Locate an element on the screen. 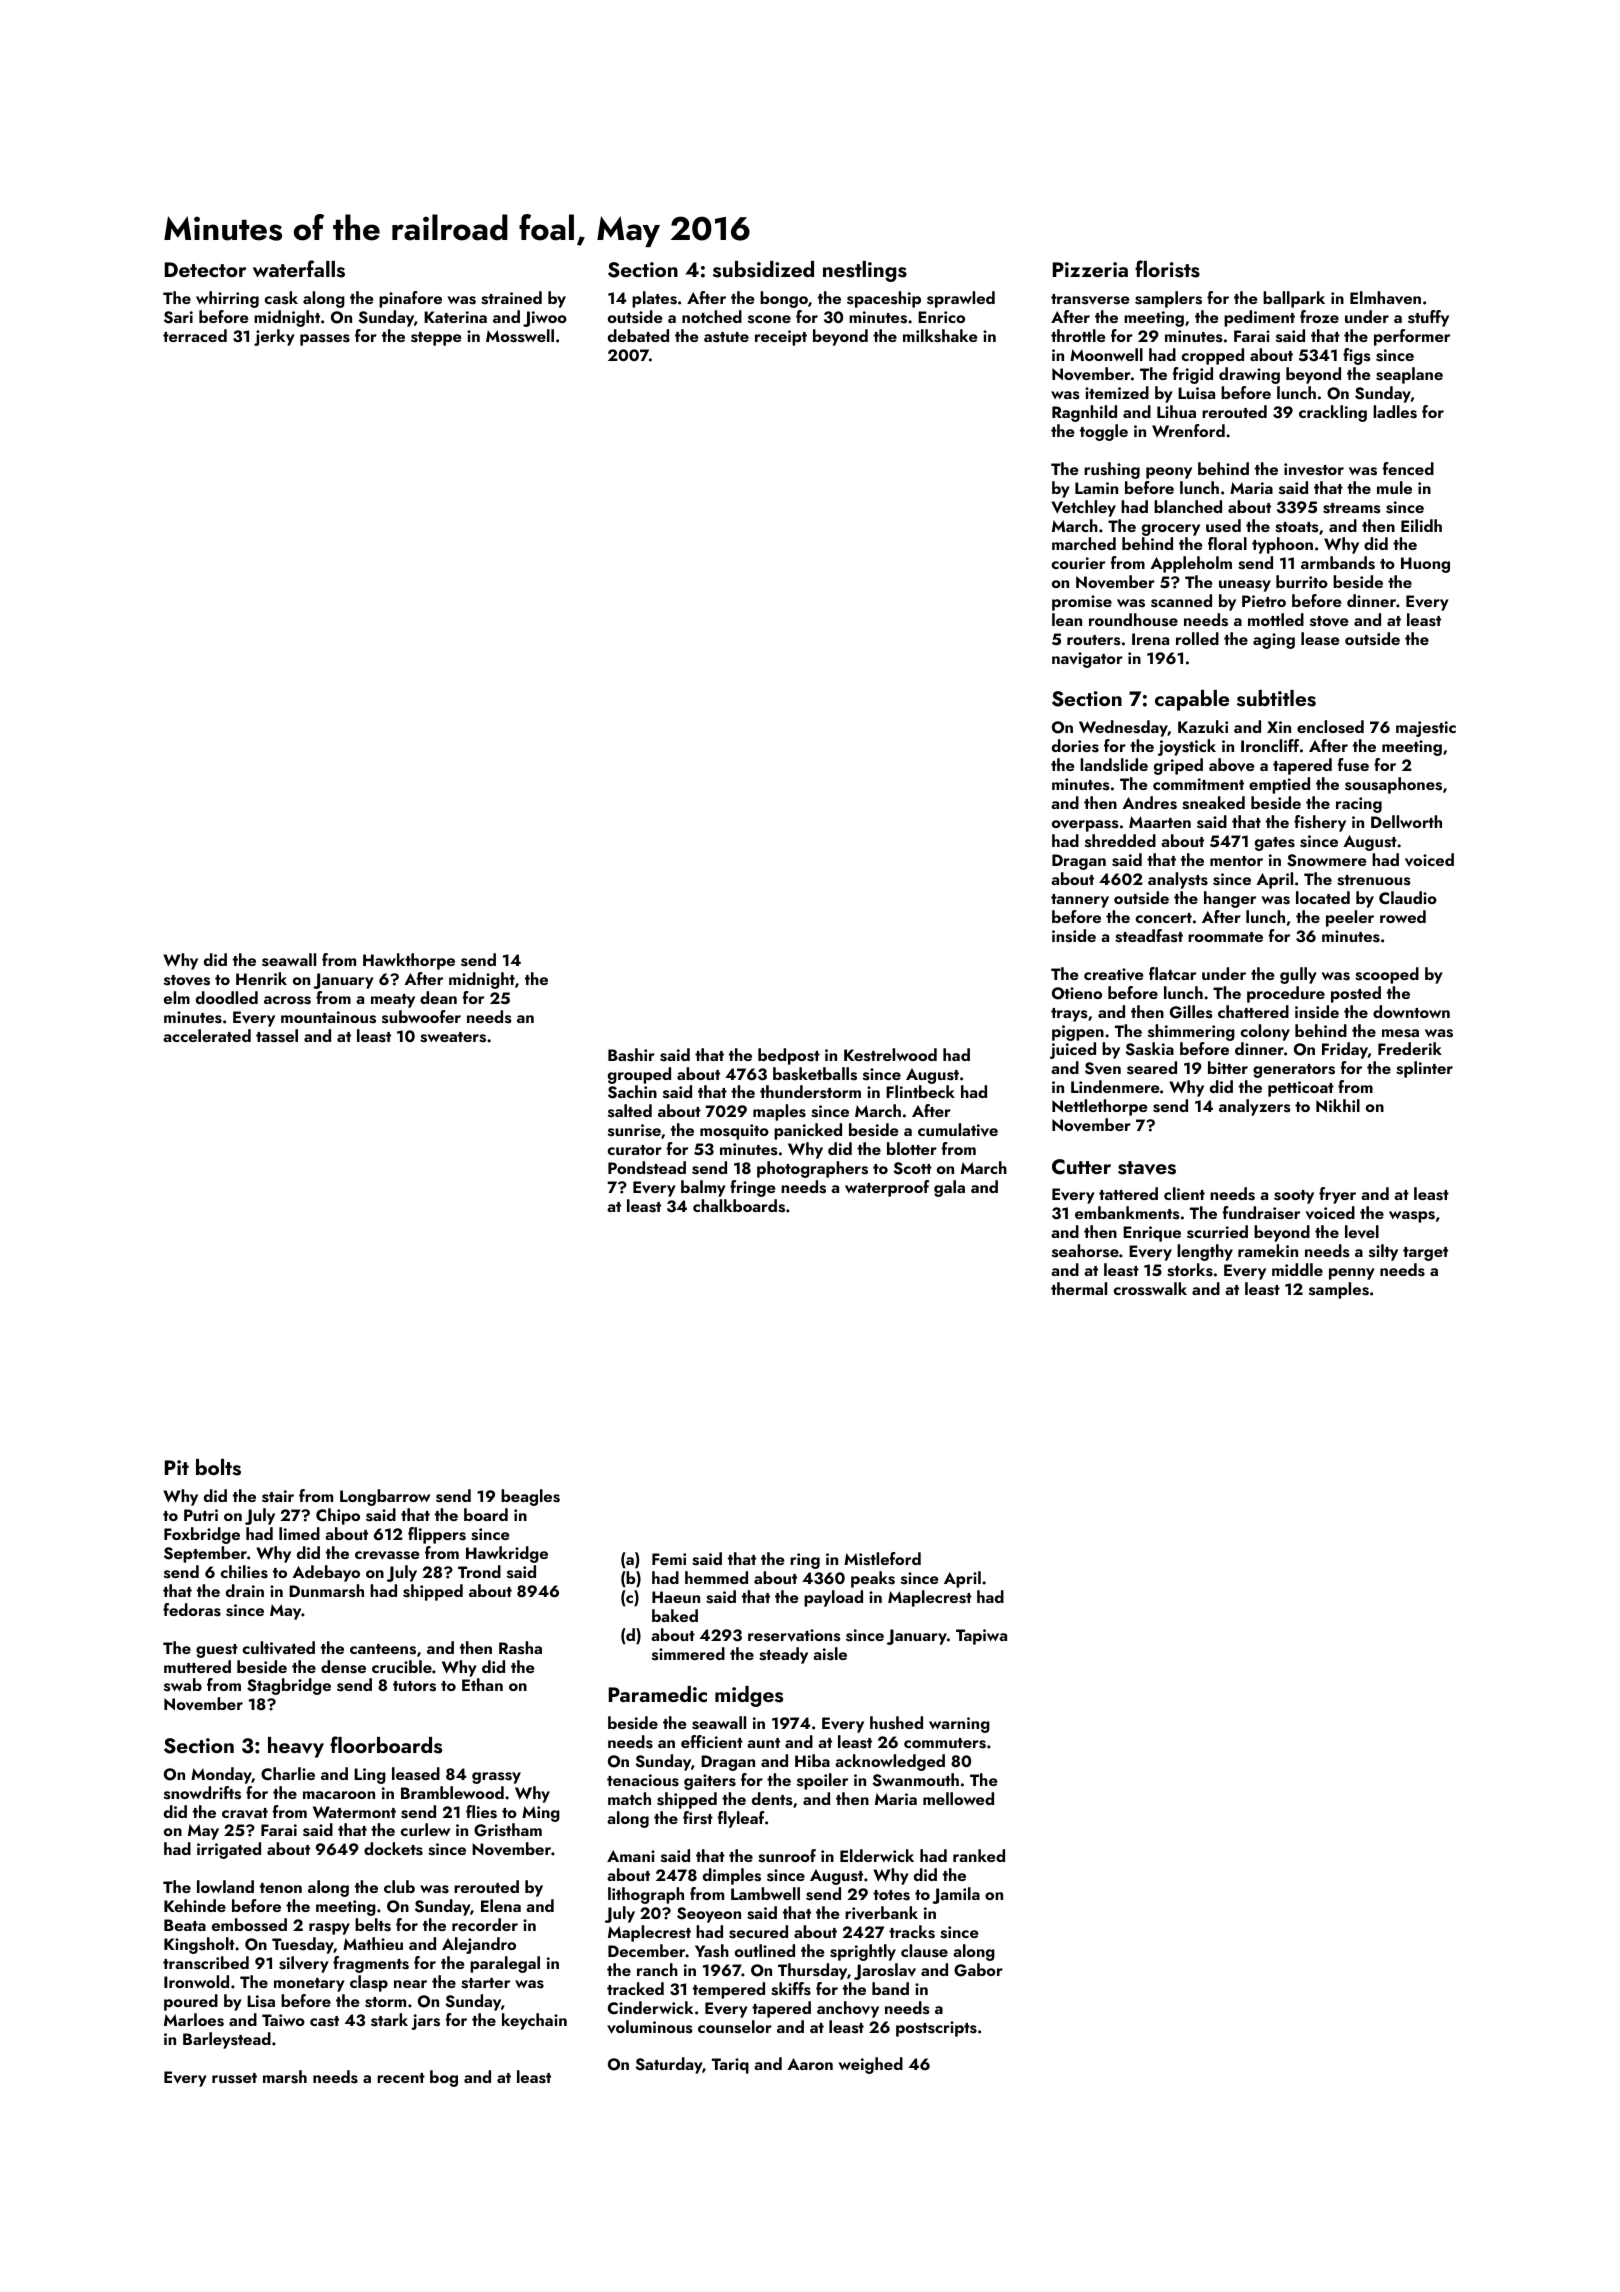 The width and height of the screenshot is (1620, 2292). Mosswell is located at coordinates (520, 336).
